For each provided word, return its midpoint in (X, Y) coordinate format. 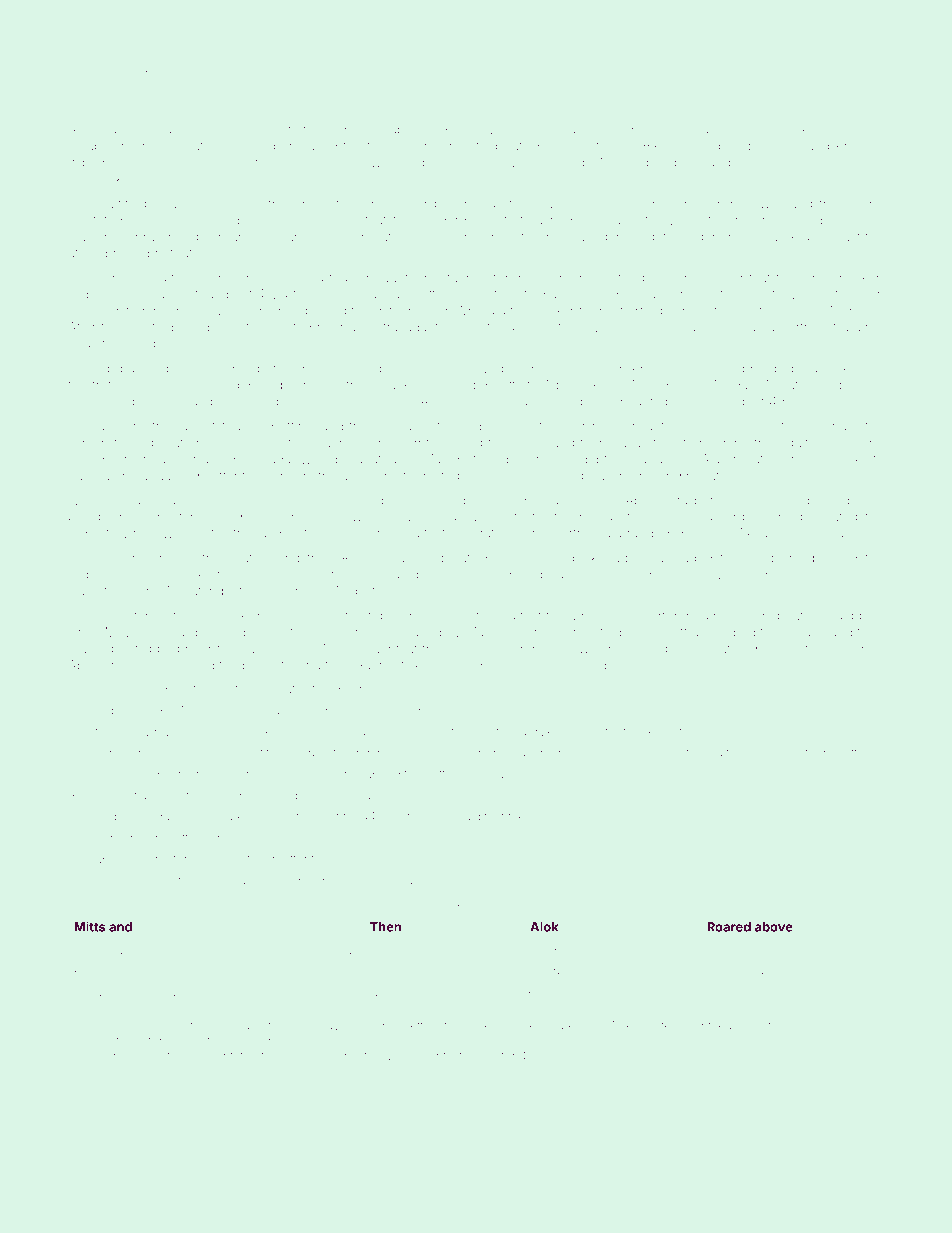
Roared (729, 927)
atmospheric (105, 254)
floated (321, 1056)
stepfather (97, 575)
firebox (279, 1056)
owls (766, 205)
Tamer (575, 368)
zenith (358, 710)
